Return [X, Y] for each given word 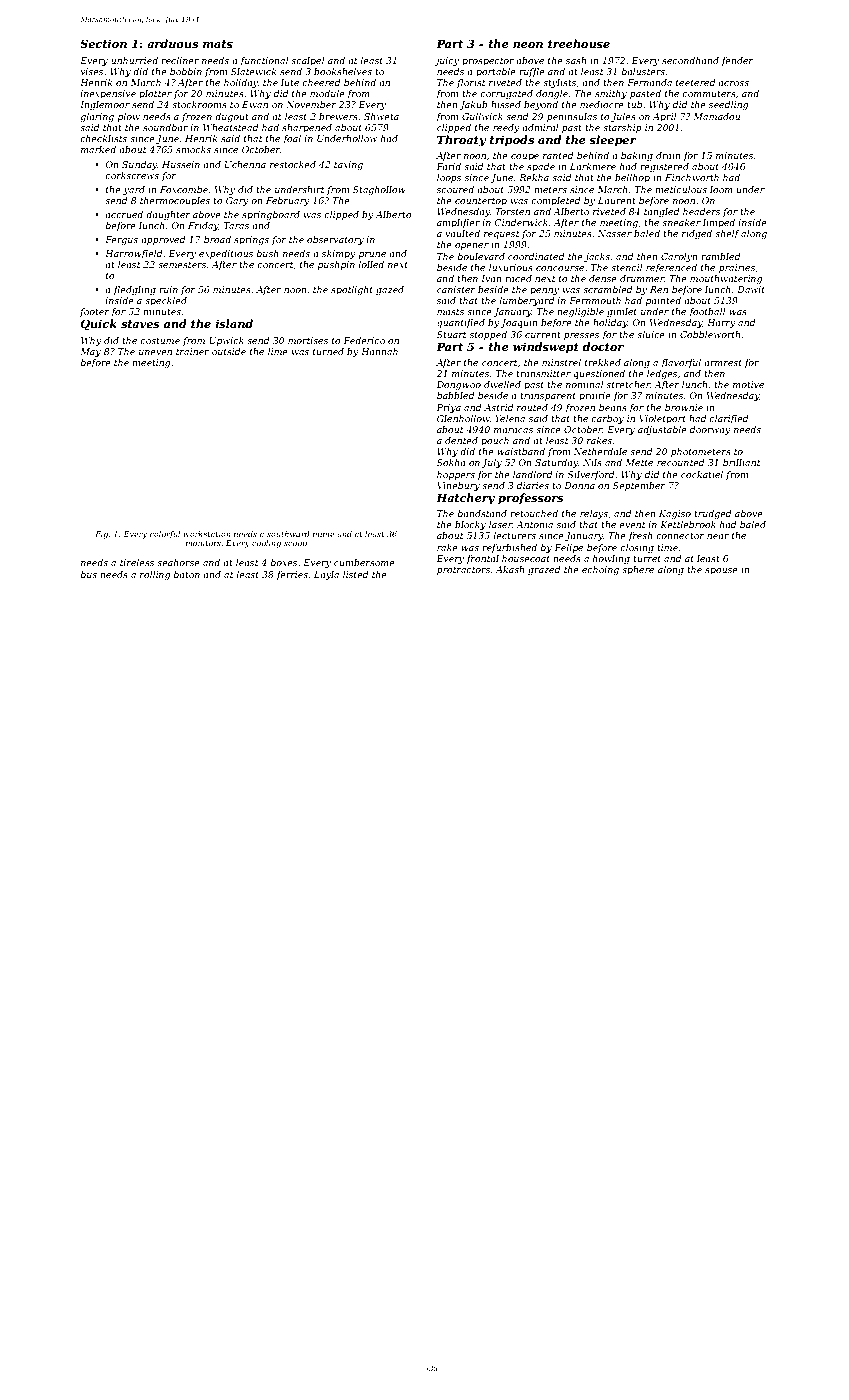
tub [634, 104]
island [234, 323]
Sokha [451, 462]
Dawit [751, 289]
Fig [101, 535]
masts [450, 311]
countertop [481, 201]
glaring [97, 117]
